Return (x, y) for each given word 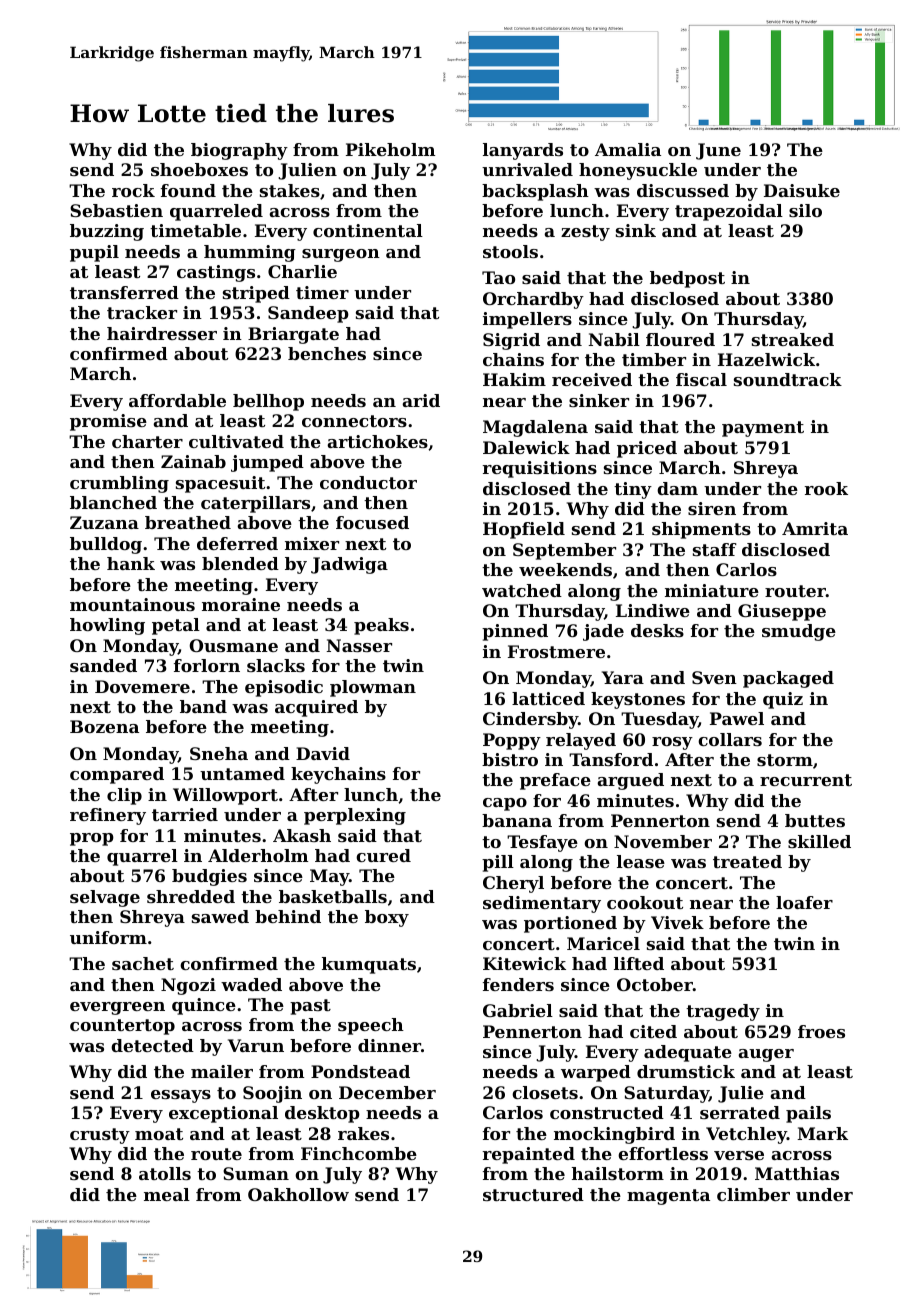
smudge (799, 632)
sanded (103, 665)
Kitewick (524, 963)
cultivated (236, 441)
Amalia (628, 149)
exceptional (223, 1114)
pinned (515, 632)
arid (421, 400)
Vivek (677, 922)
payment (763, 429)
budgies (209, 877)
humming (250, 253)
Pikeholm (390, 149)
